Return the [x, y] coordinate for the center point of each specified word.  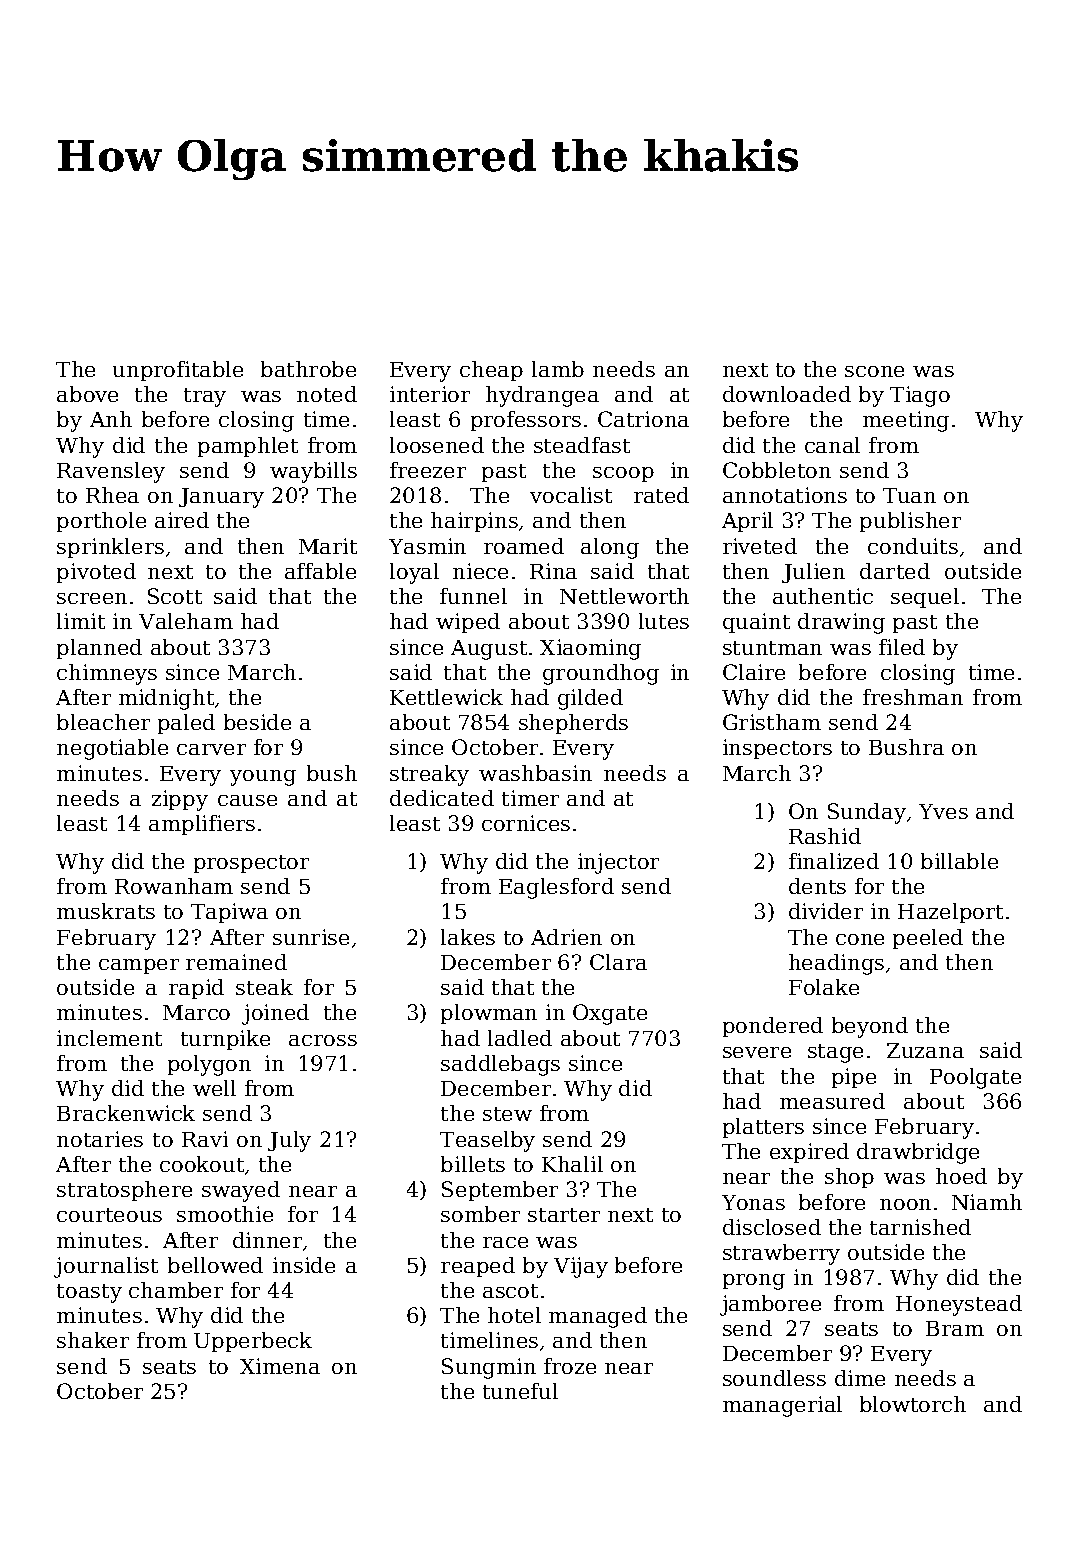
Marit [328, 546]
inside [304, 1265]
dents [817, 886]
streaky [429, 775]
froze [570, 1366]
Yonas [753, 1202]
